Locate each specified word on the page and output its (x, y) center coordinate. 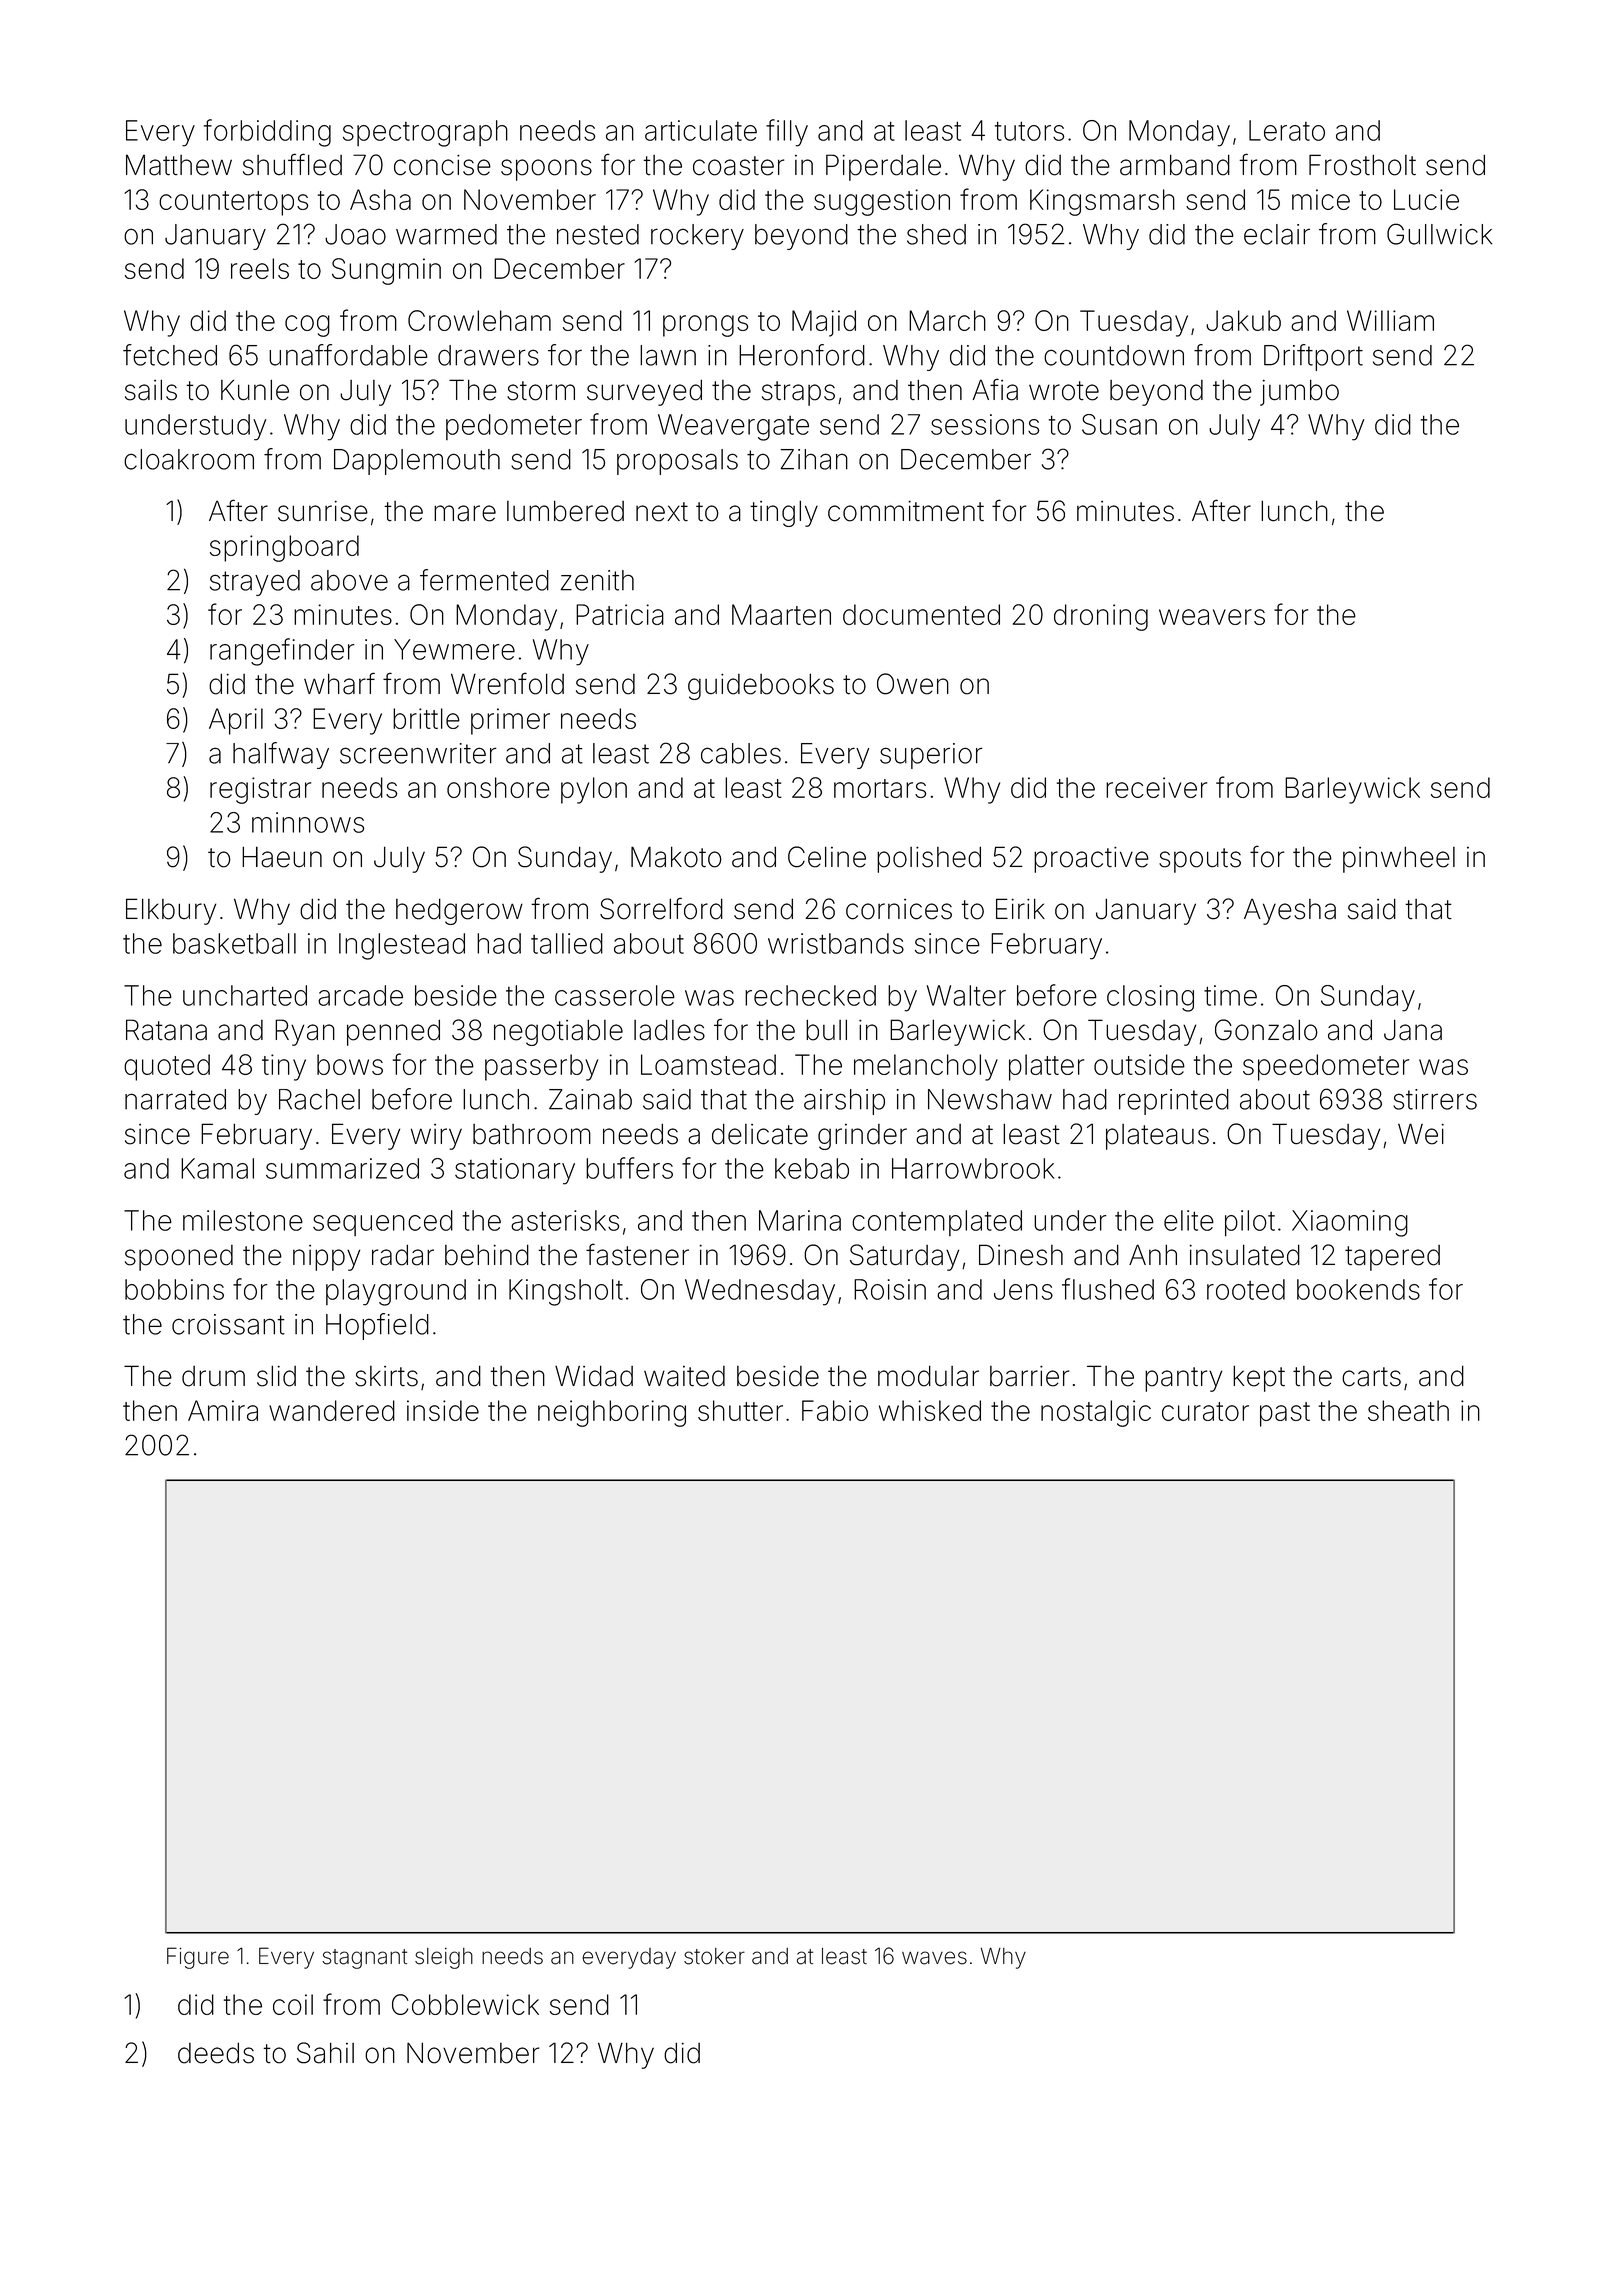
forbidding (267, 133)
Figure (198, 1958)
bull (826, 1030)
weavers (1212, 617)
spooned (179, 1258)
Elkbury (171, 911)
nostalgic (1096, 1413)
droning (1101, 617)
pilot (1250, 1223)
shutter (740, 1410)
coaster (738, 166)
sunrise (323, 511)
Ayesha (1290, 911)
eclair (1277, 234)
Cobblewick (465, 2004)
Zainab (590, 1099)
